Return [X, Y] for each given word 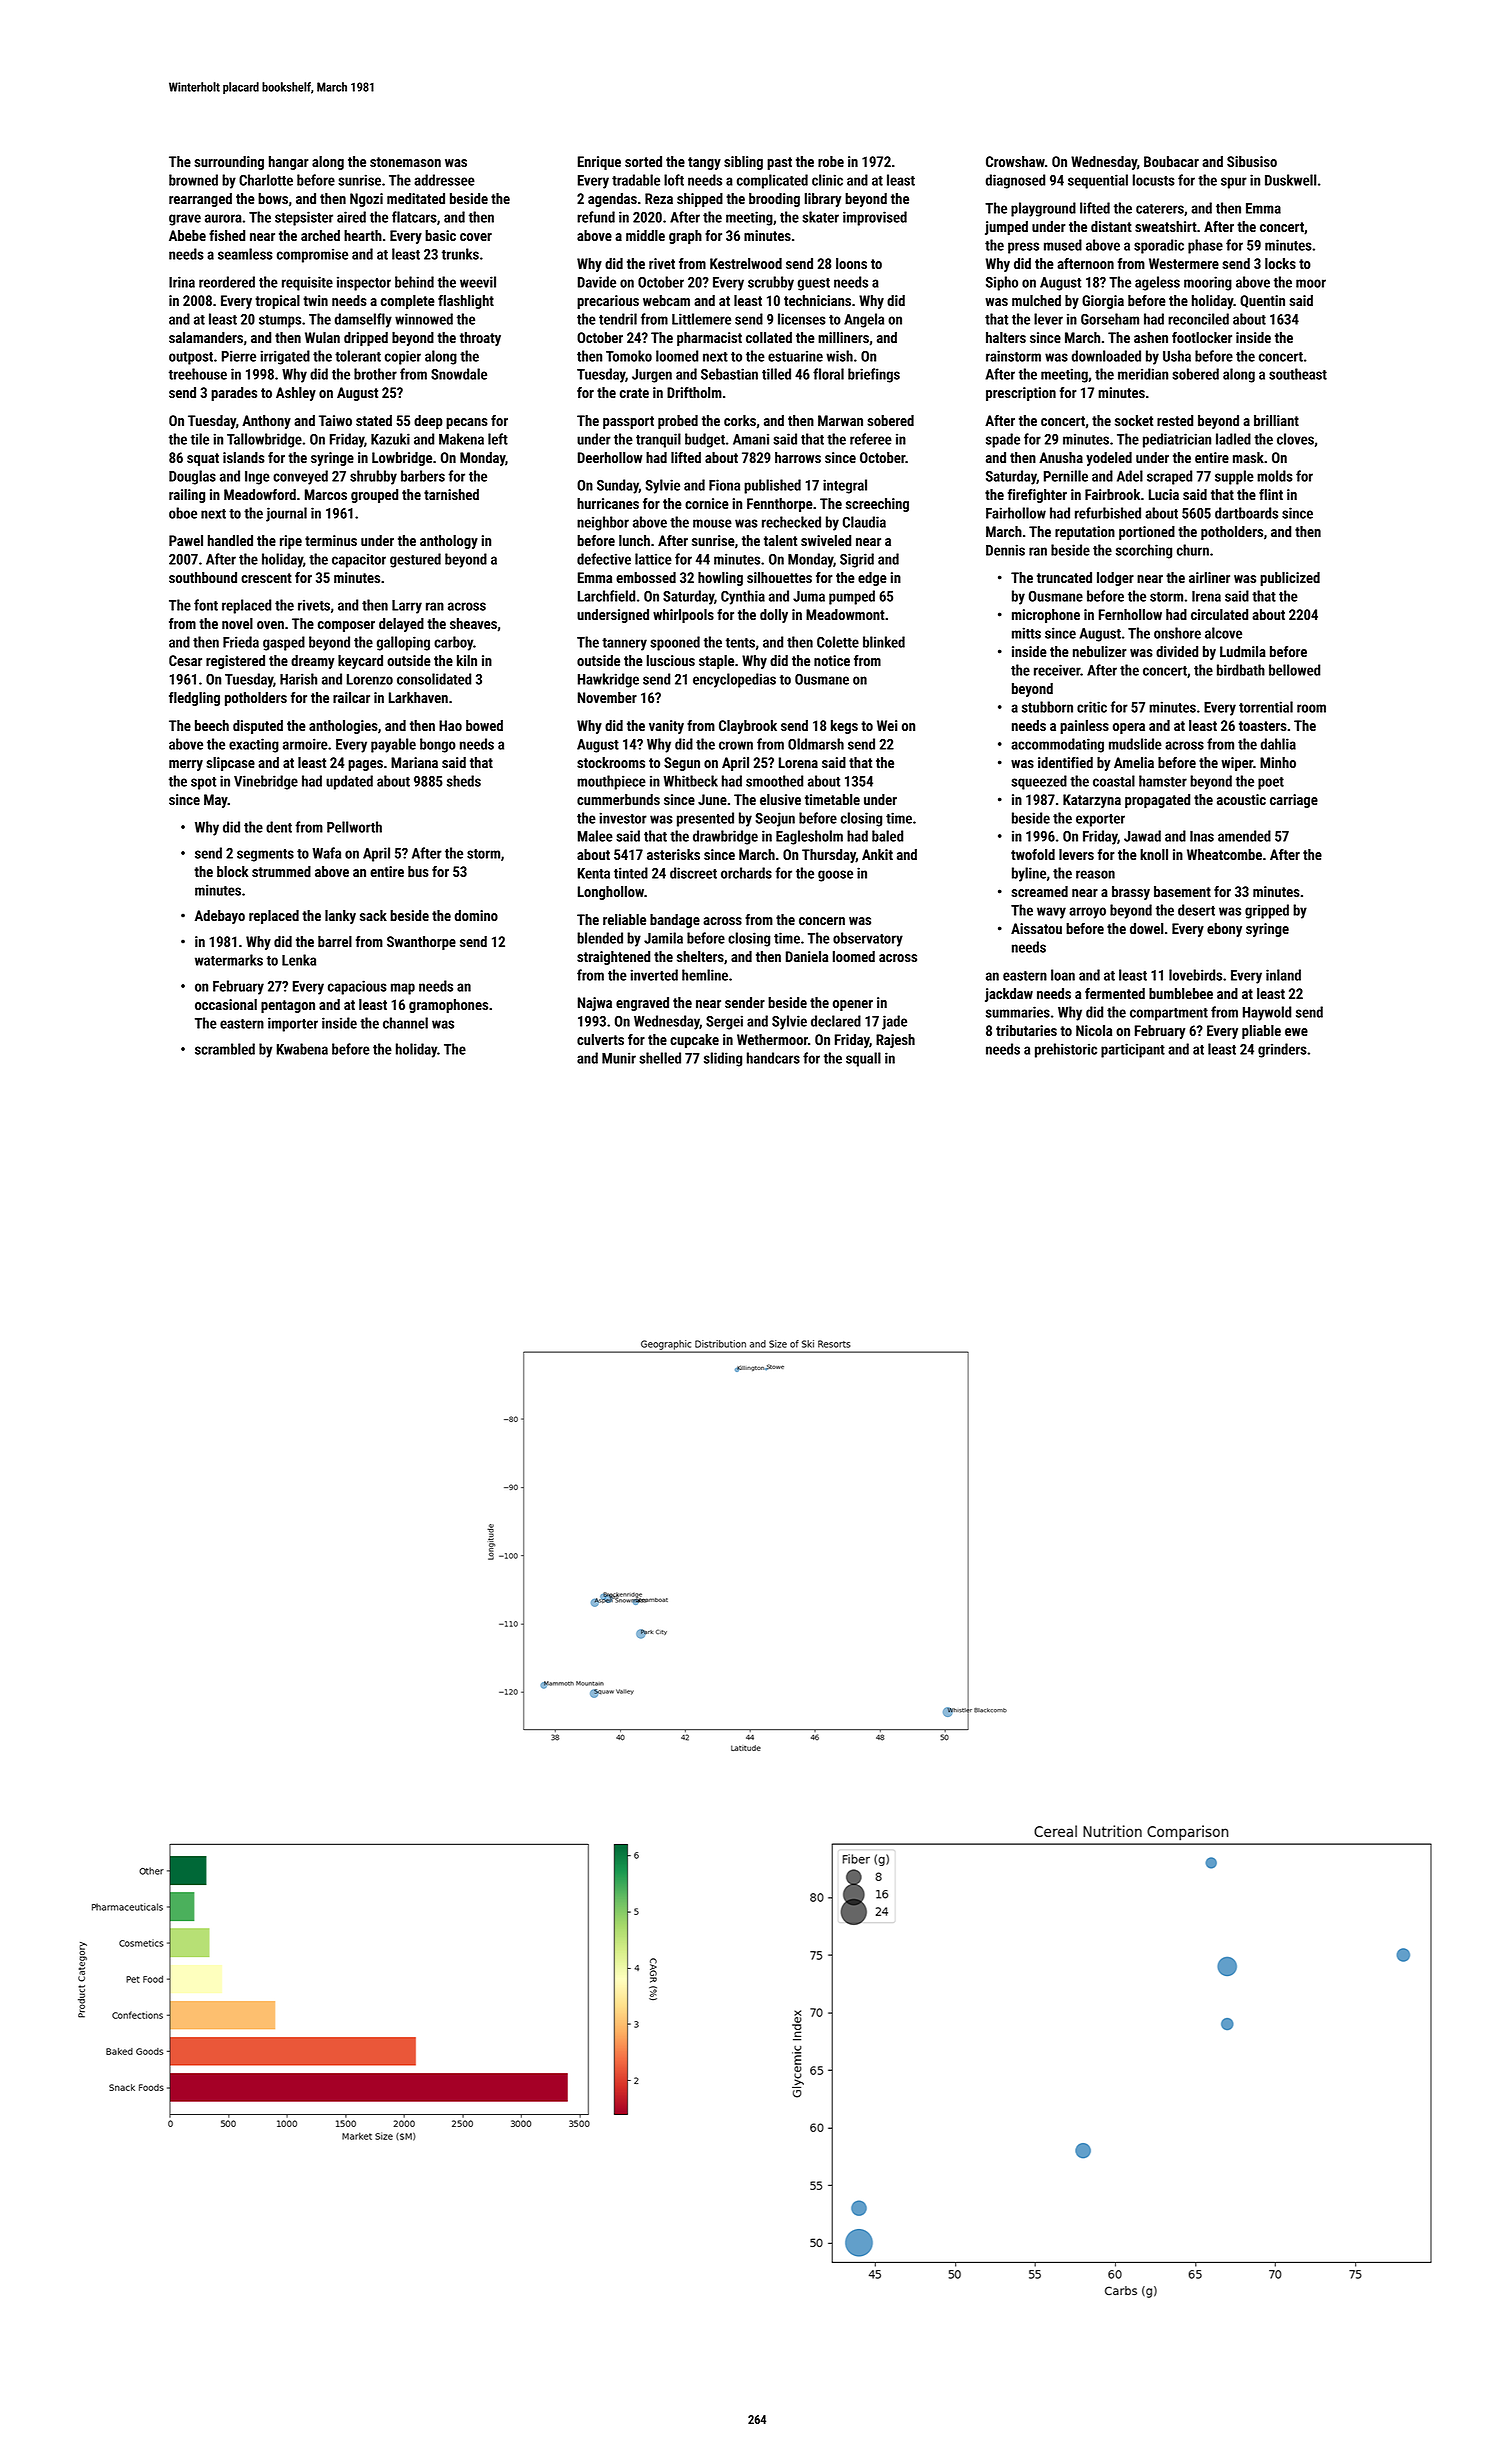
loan [1063, 975]
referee [871, 439]
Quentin [1262, 301]
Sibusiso [1252, 161]
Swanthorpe [421, 943]
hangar [289, 163]
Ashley [296, 394]
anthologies [343, 727]
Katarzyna [1092, 801]
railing [187, 496]
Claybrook [748, 727]
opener [853, 1005]
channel [405, 1023]
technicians [817, 300]
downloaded [1106, 356]
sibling [743, 163]
